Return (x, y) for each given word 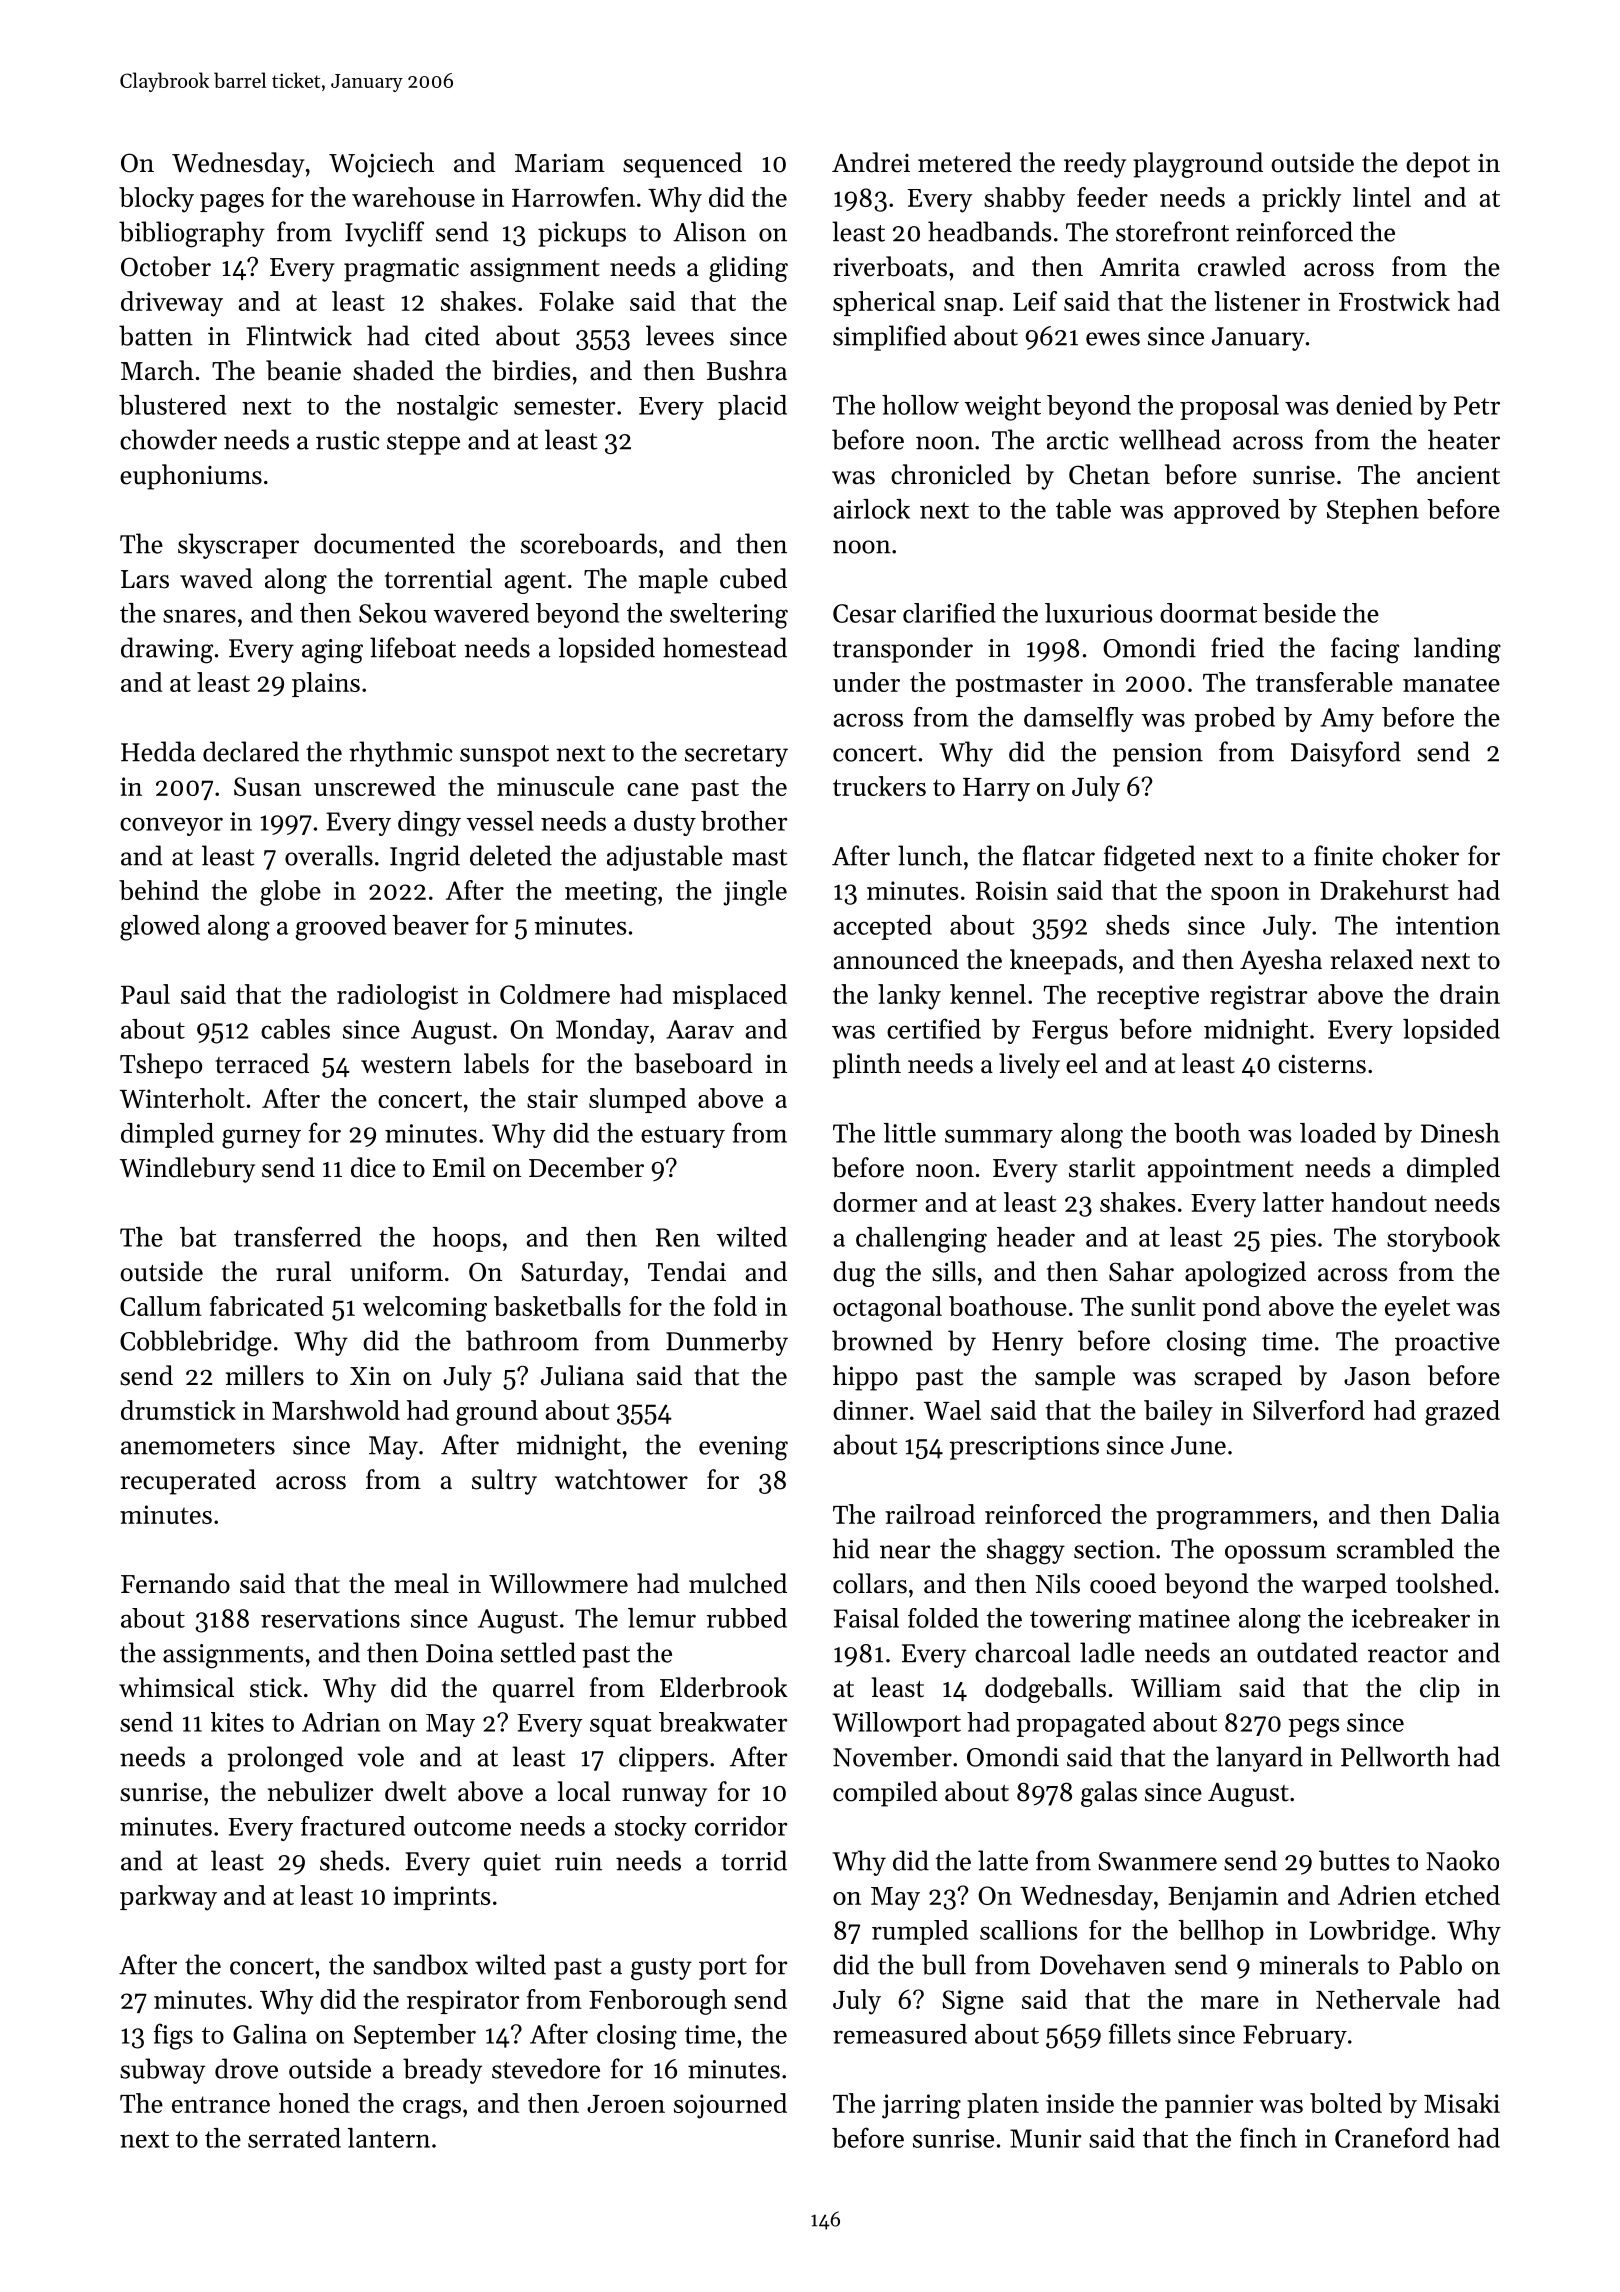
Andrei (871, 162)
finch (1268, 2137)
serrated (294, 2138)
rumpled (920, 1932)
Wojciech (381, 165)
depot (1438, 165)
